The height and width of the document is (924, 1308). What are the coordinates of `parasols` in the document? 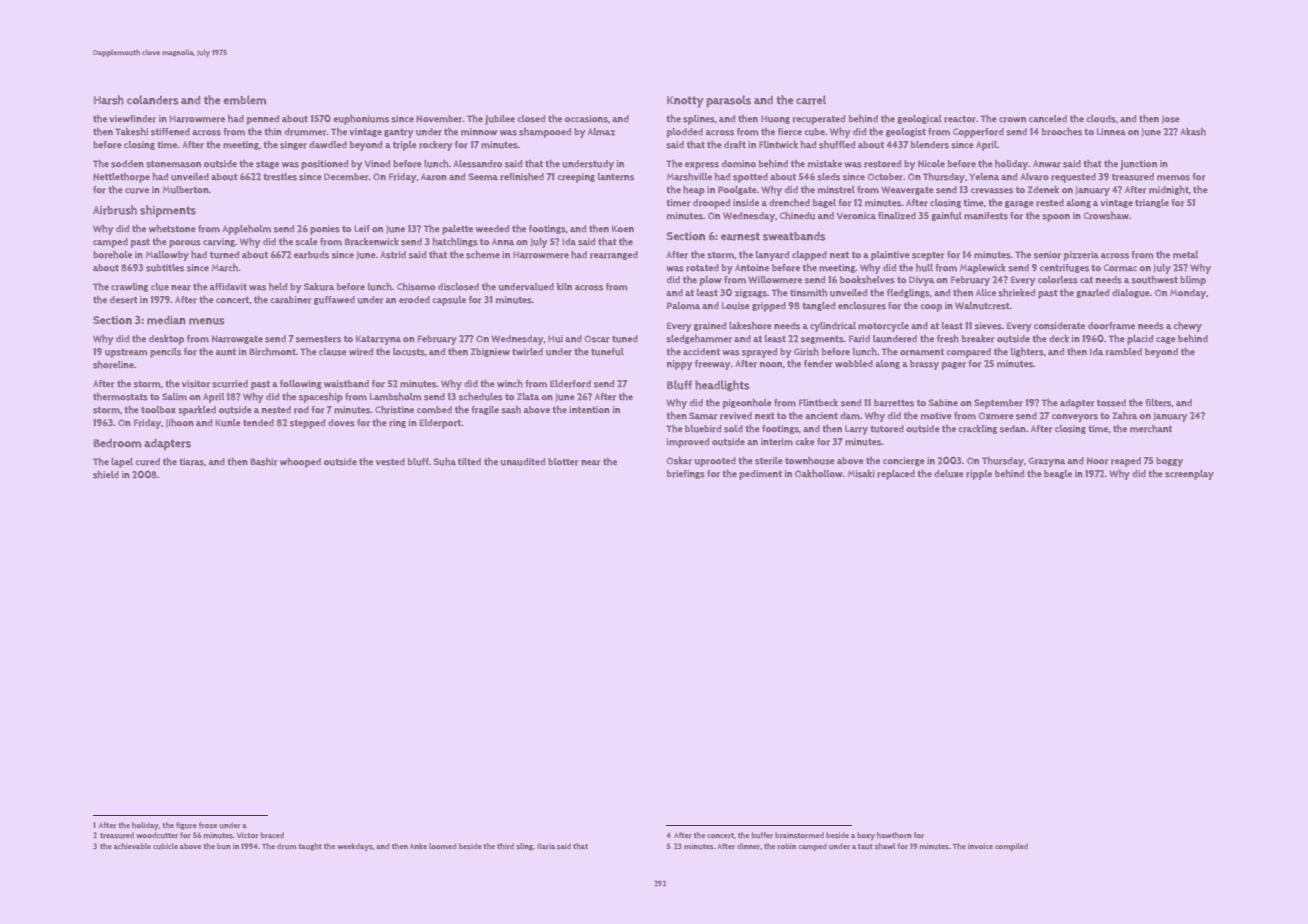 It's located at (728, 101).
